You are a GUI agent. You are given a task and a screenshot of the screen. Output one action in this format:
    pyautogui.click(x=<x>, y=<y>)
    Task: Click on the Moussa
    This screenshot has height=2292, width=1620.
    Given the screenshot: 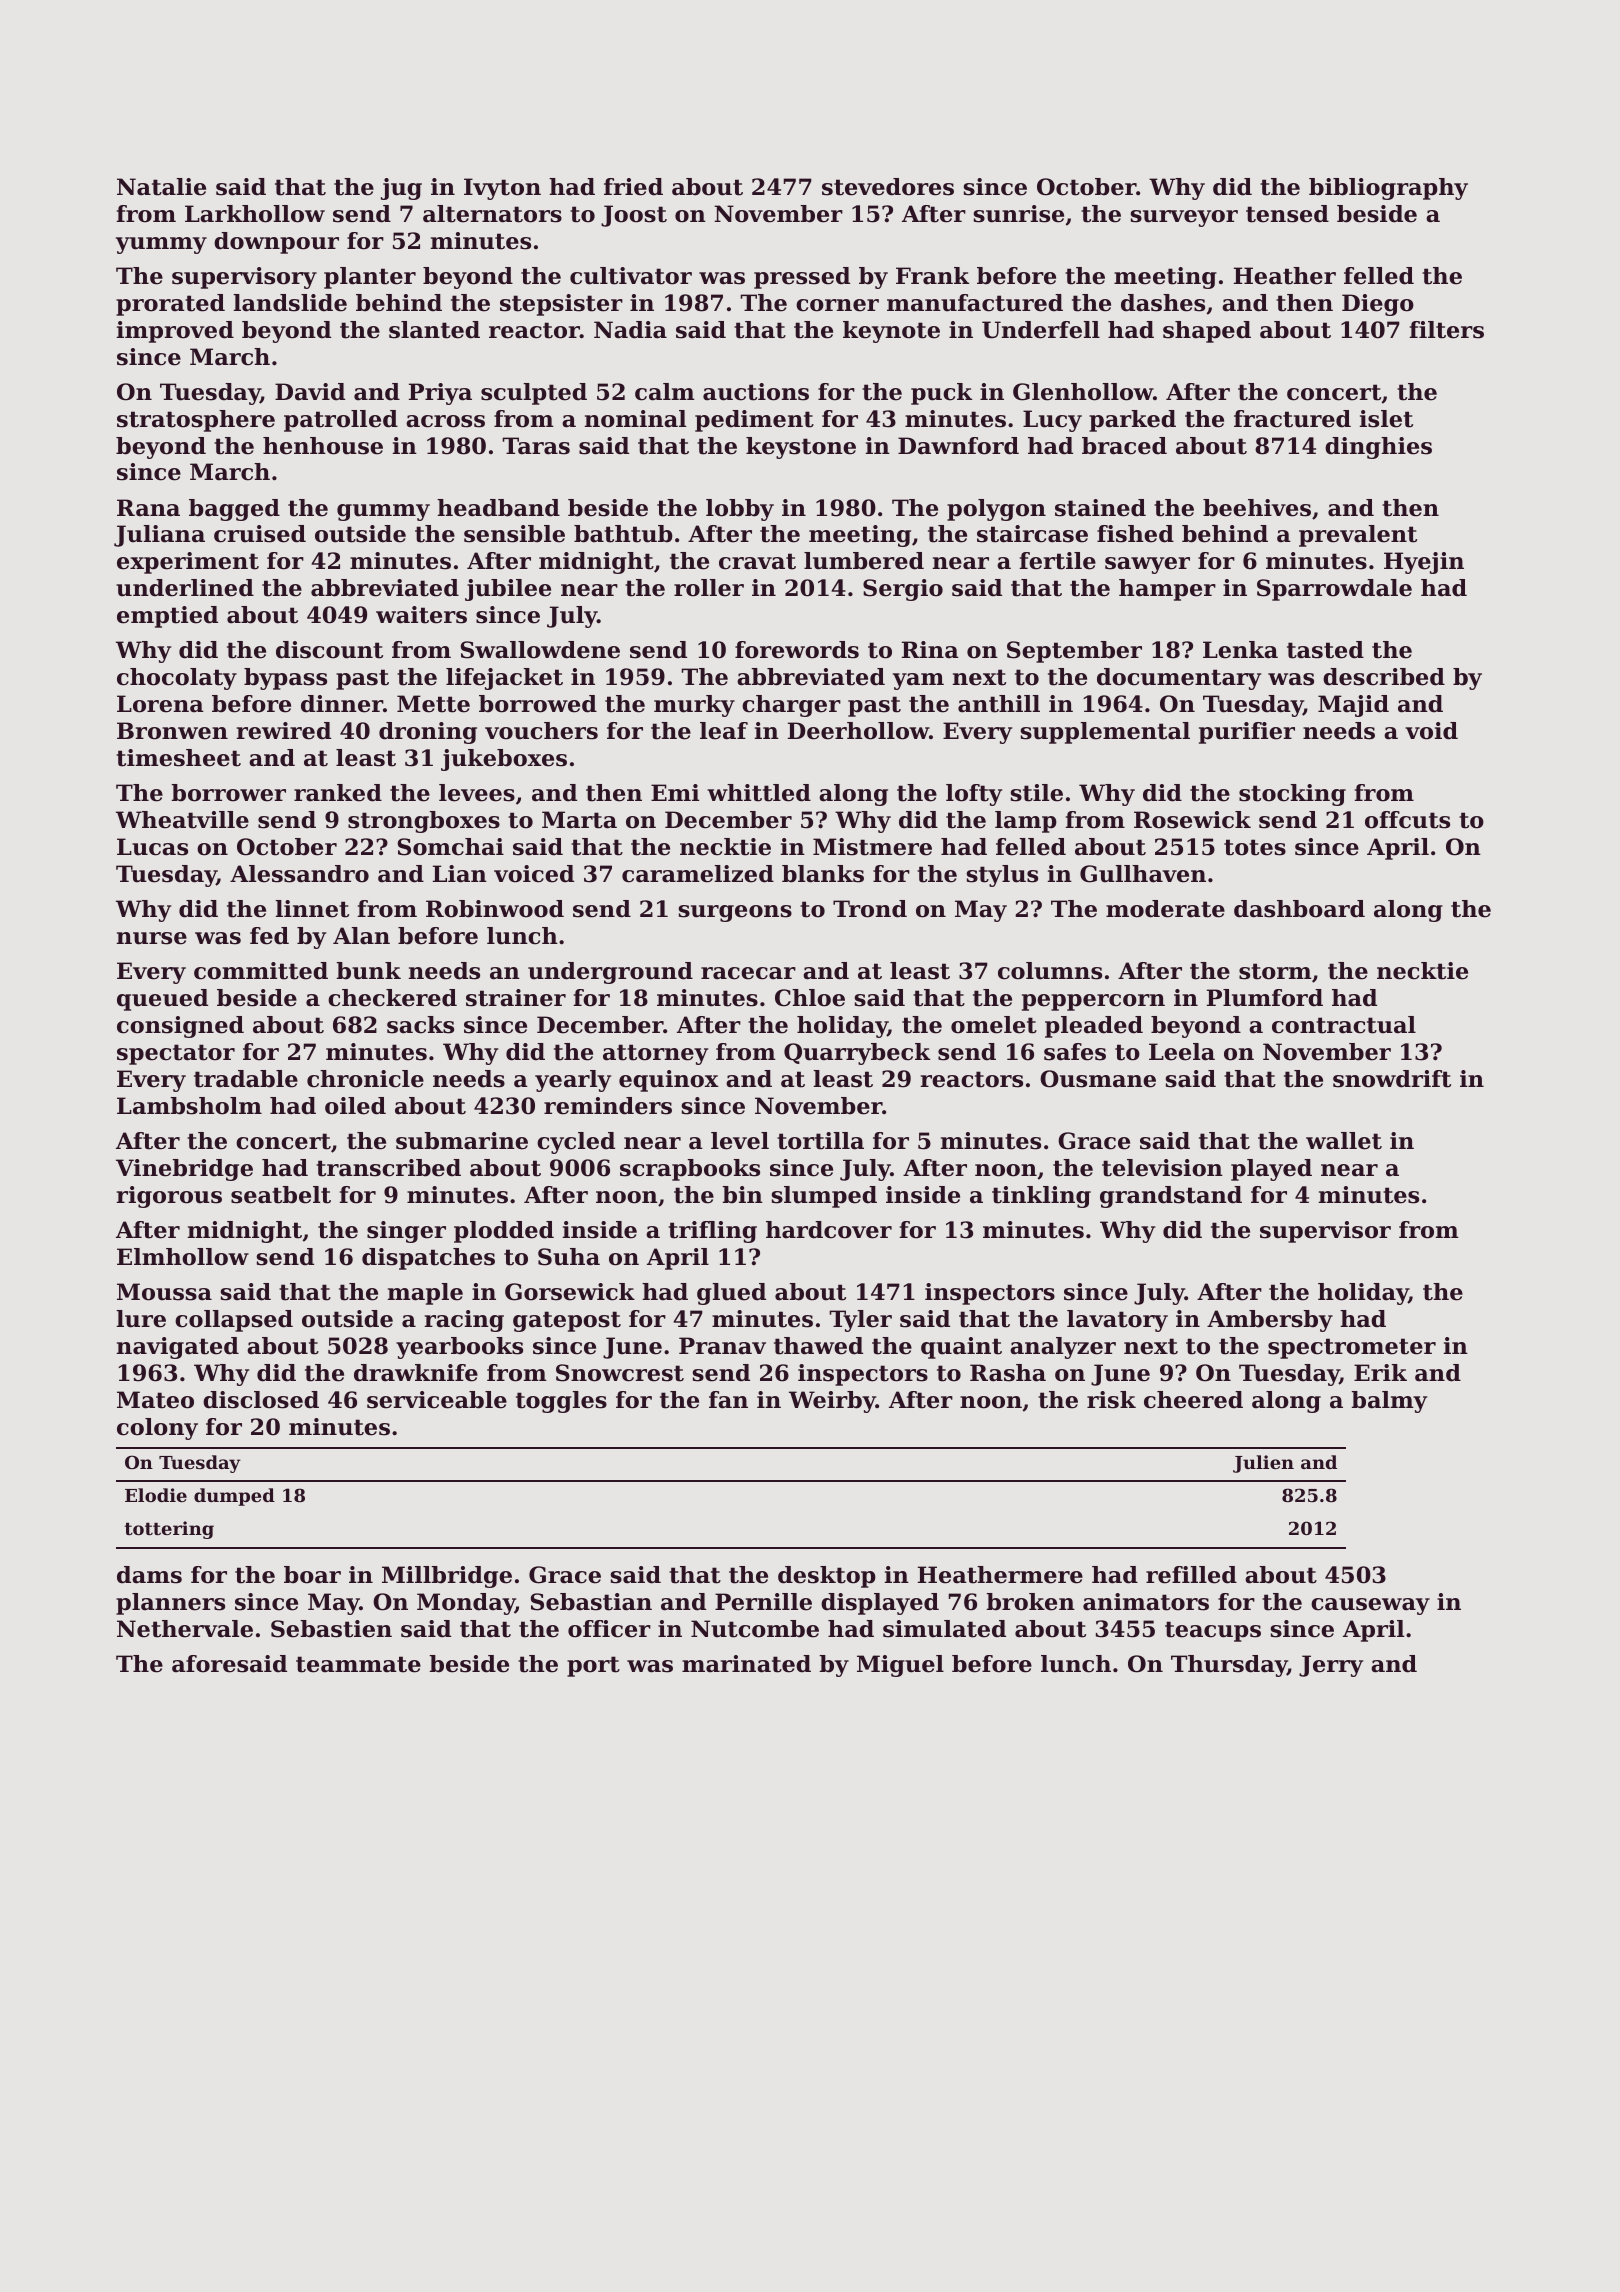 What is the action you would take?
    pyautogui.click(x=164, y=1292)
